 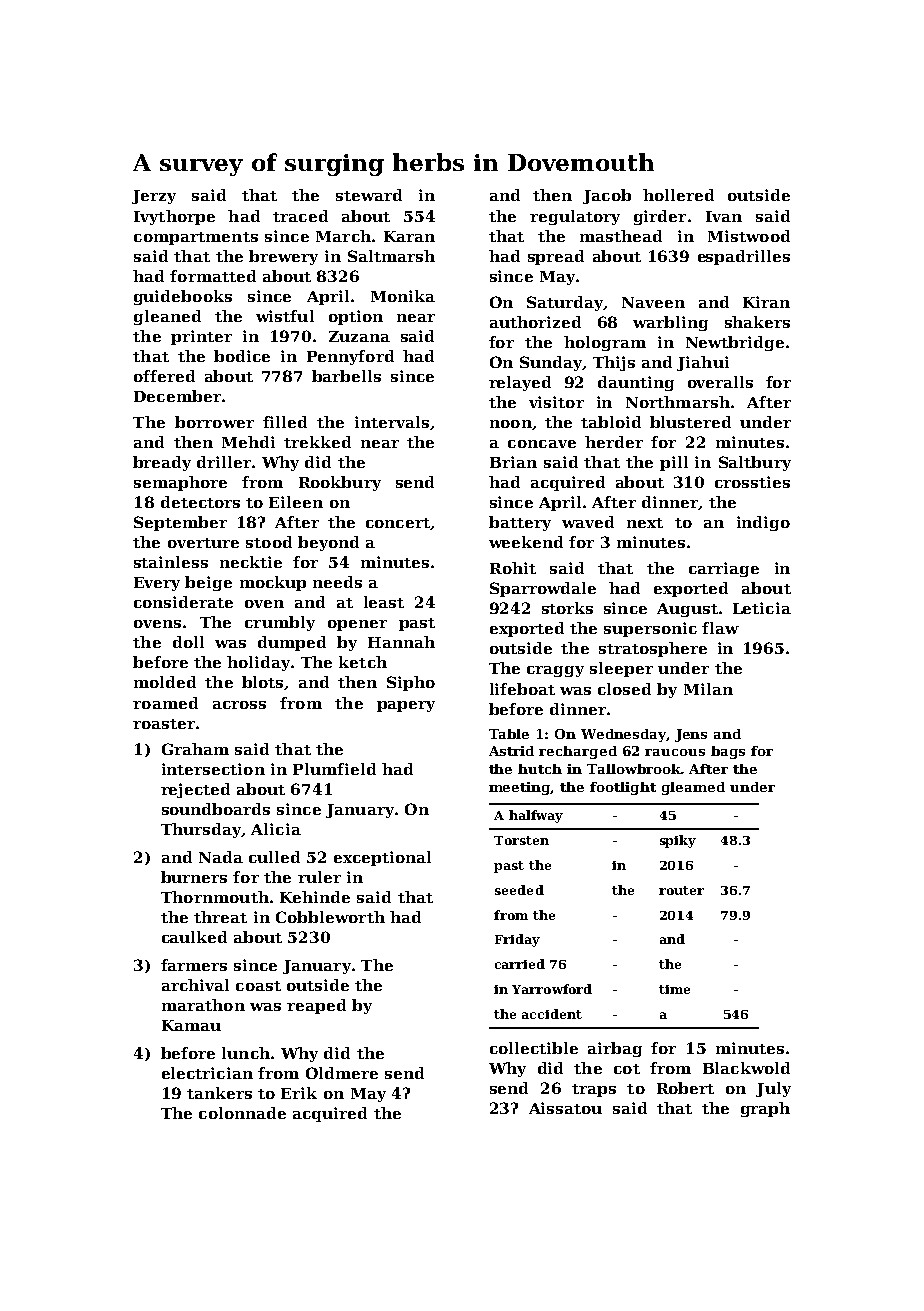 I want to click on beige, so click(x=208, y=583).
